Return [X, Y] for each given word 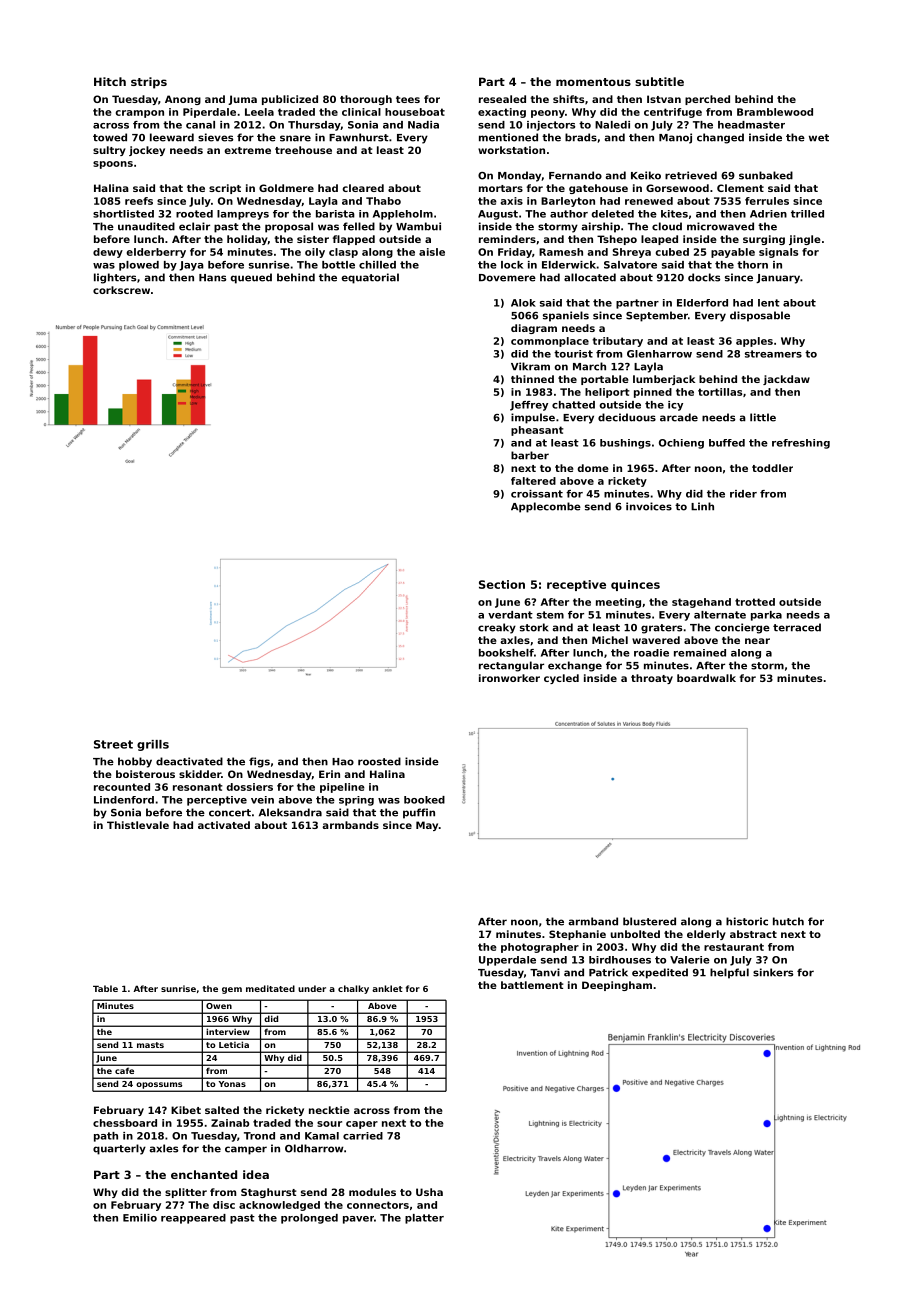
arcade [679, 417]
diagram [534, 329]
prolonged [309, 1219]
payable [733, 253]
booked [424, 800]
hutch [788, 921]
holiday [247, 240]
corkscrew [121, 290]
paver [358, 1220]
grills [153, 745]
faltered [533, 481]
